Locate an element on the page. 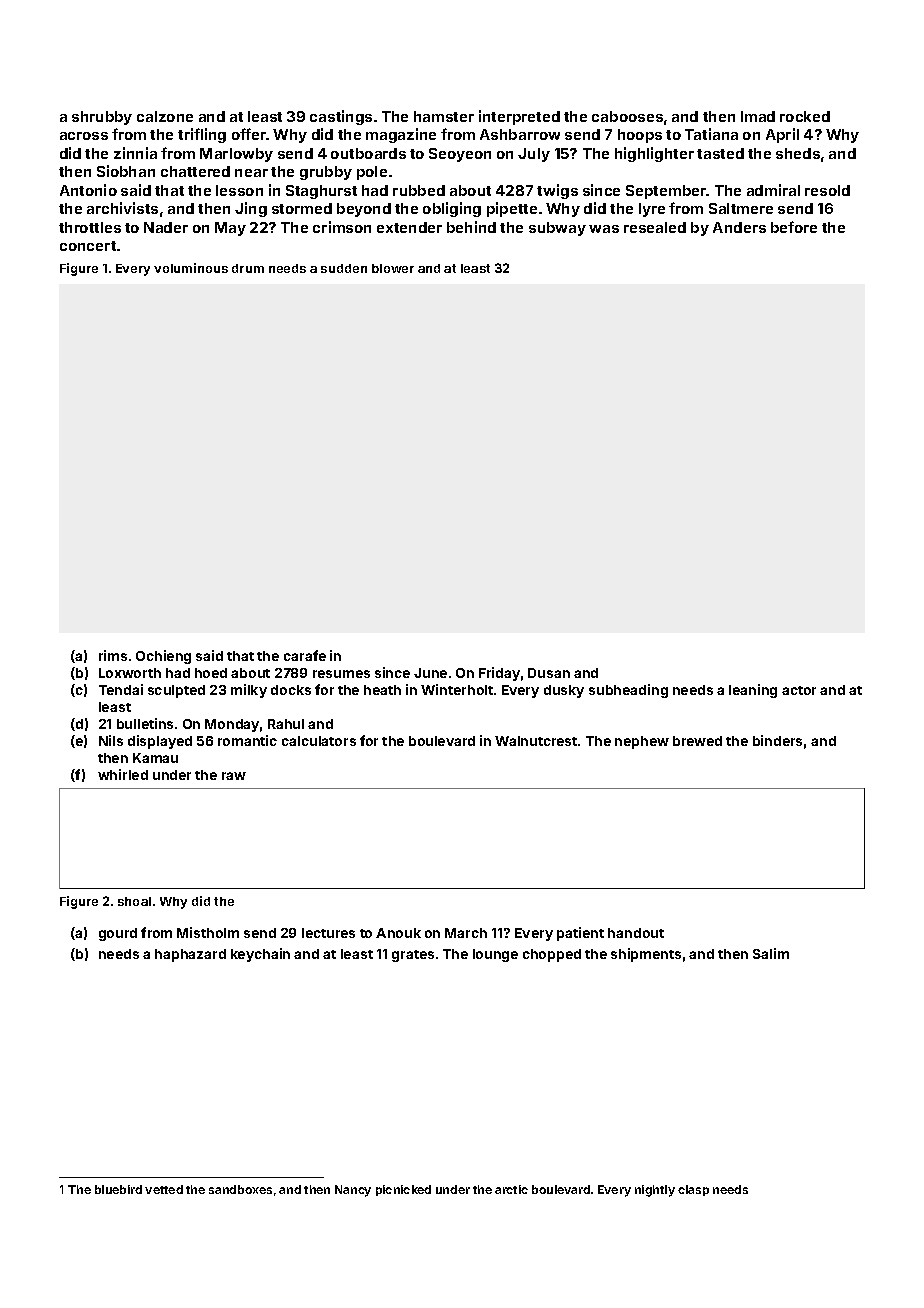  keychain is located at coordinates (260, 955).
